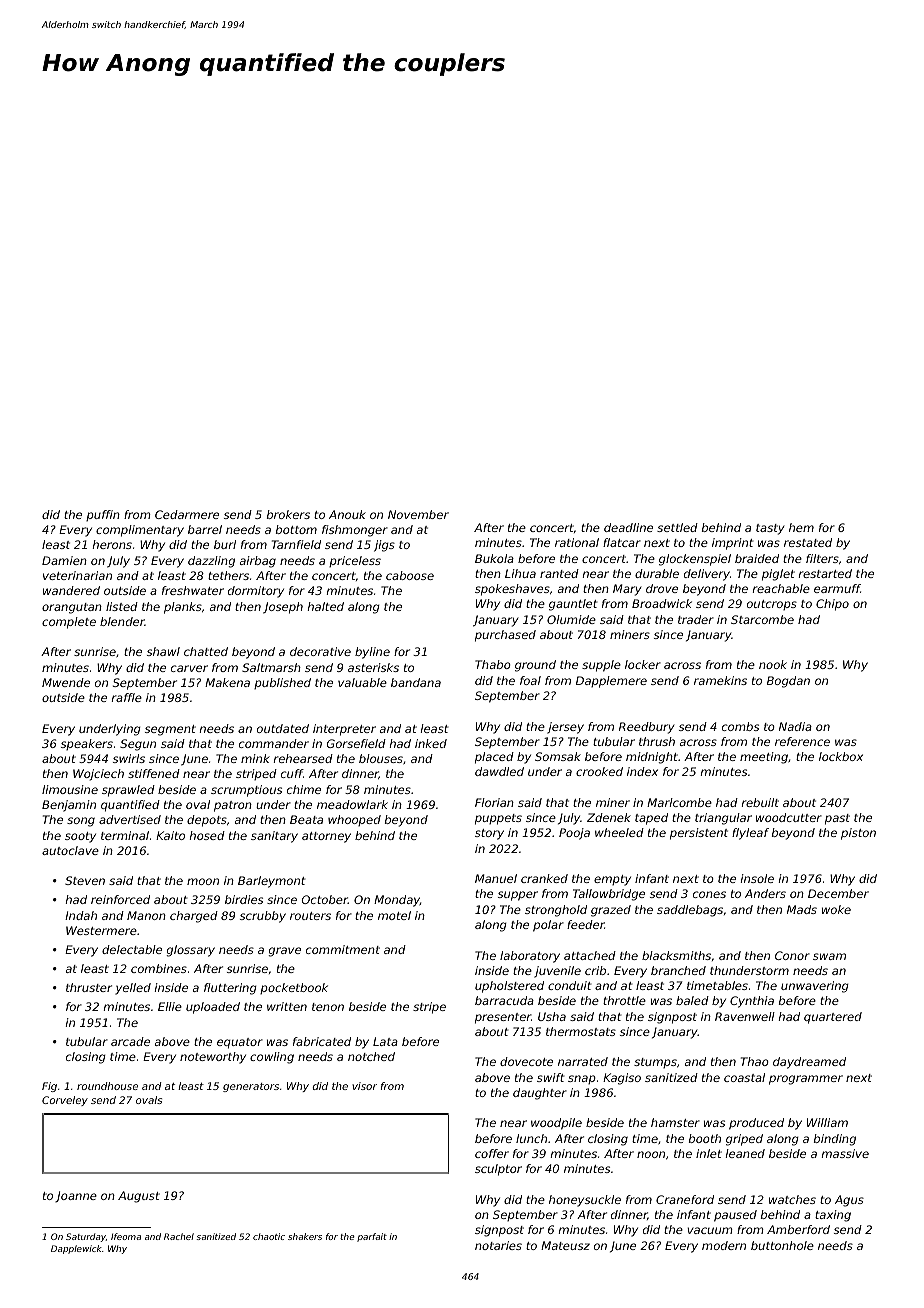 This page has height=1308, width=924. What do you see at coordinates (837, 819) in the page?
I see `past` at bounding box center [837, 819].
